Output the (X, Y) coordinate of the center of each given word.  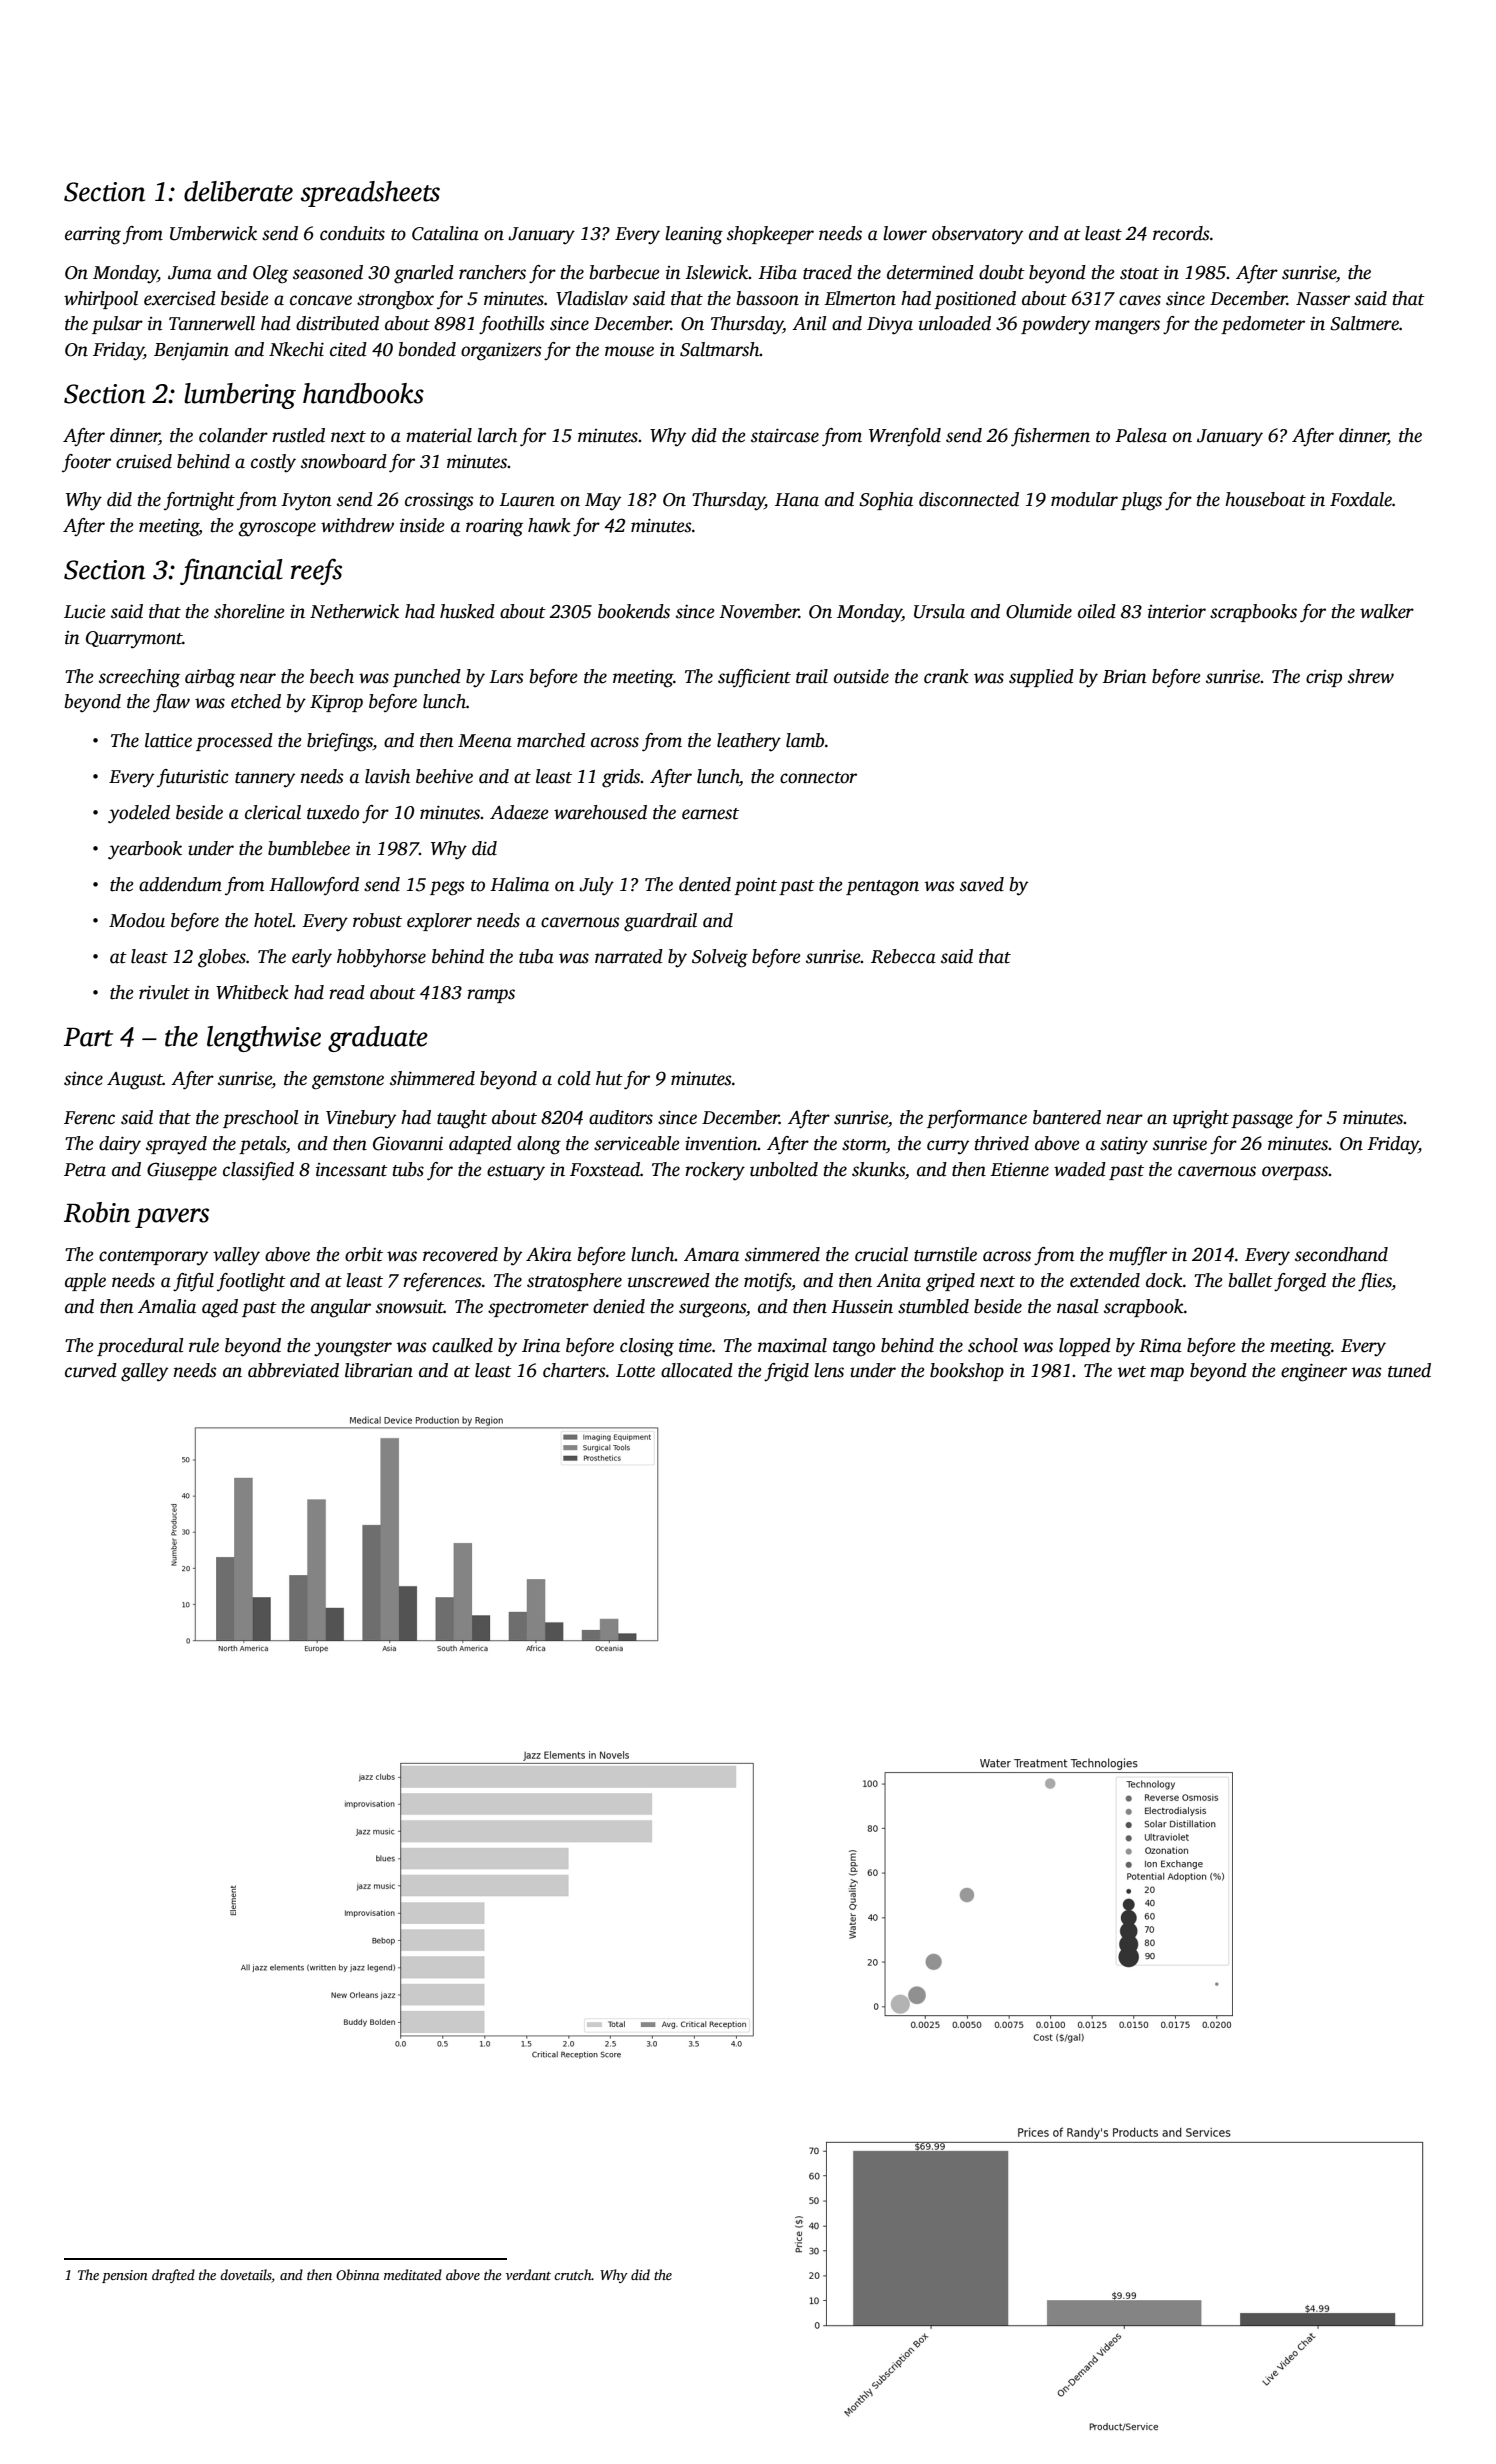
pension (125, 2276)
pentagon (882, 888)
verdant (528, 2274)
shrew (1371, 676)
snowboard (344, 461)
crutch (573, 2274)
